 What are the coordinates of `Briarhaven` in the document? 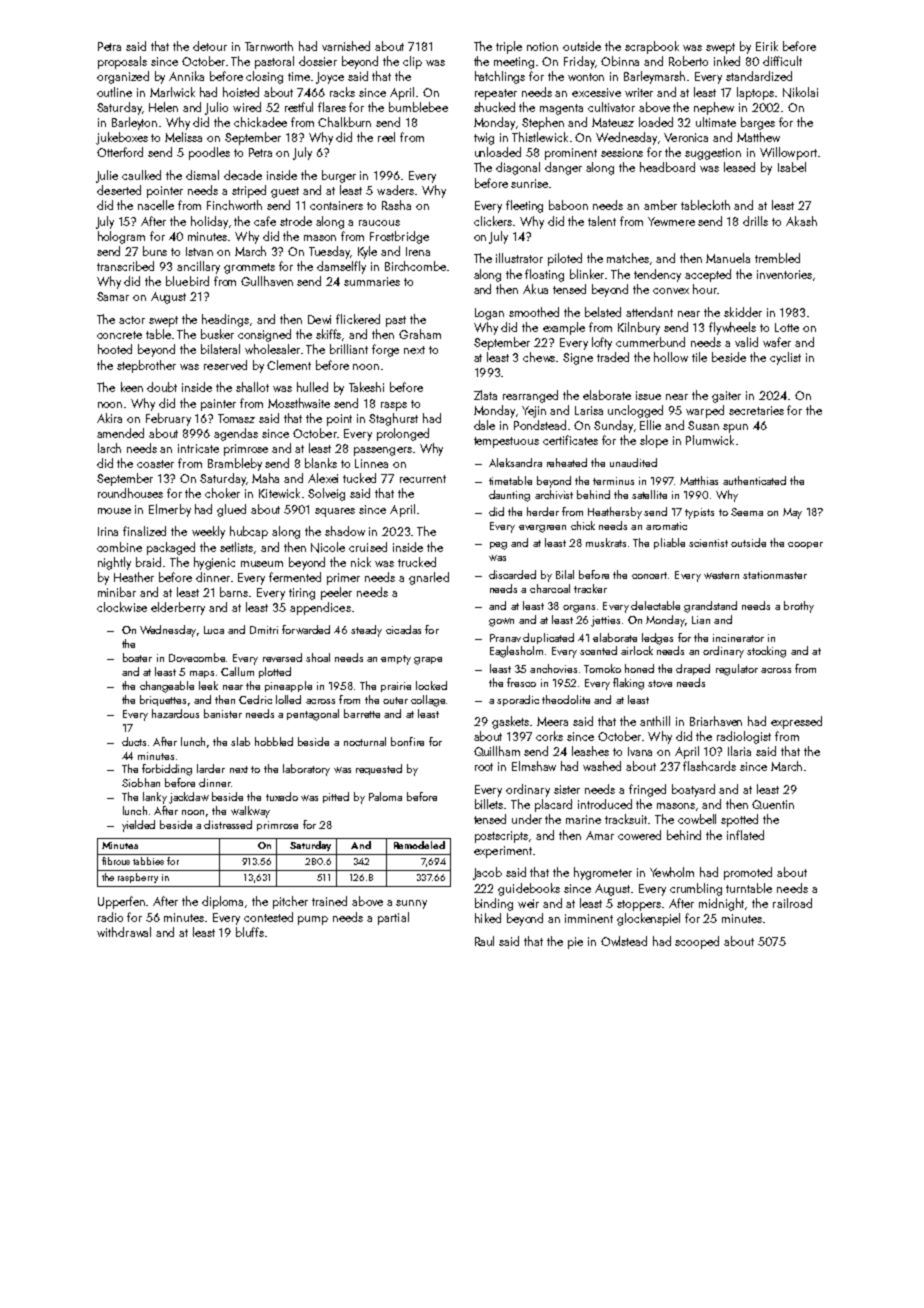 It's located at (716, 721).
